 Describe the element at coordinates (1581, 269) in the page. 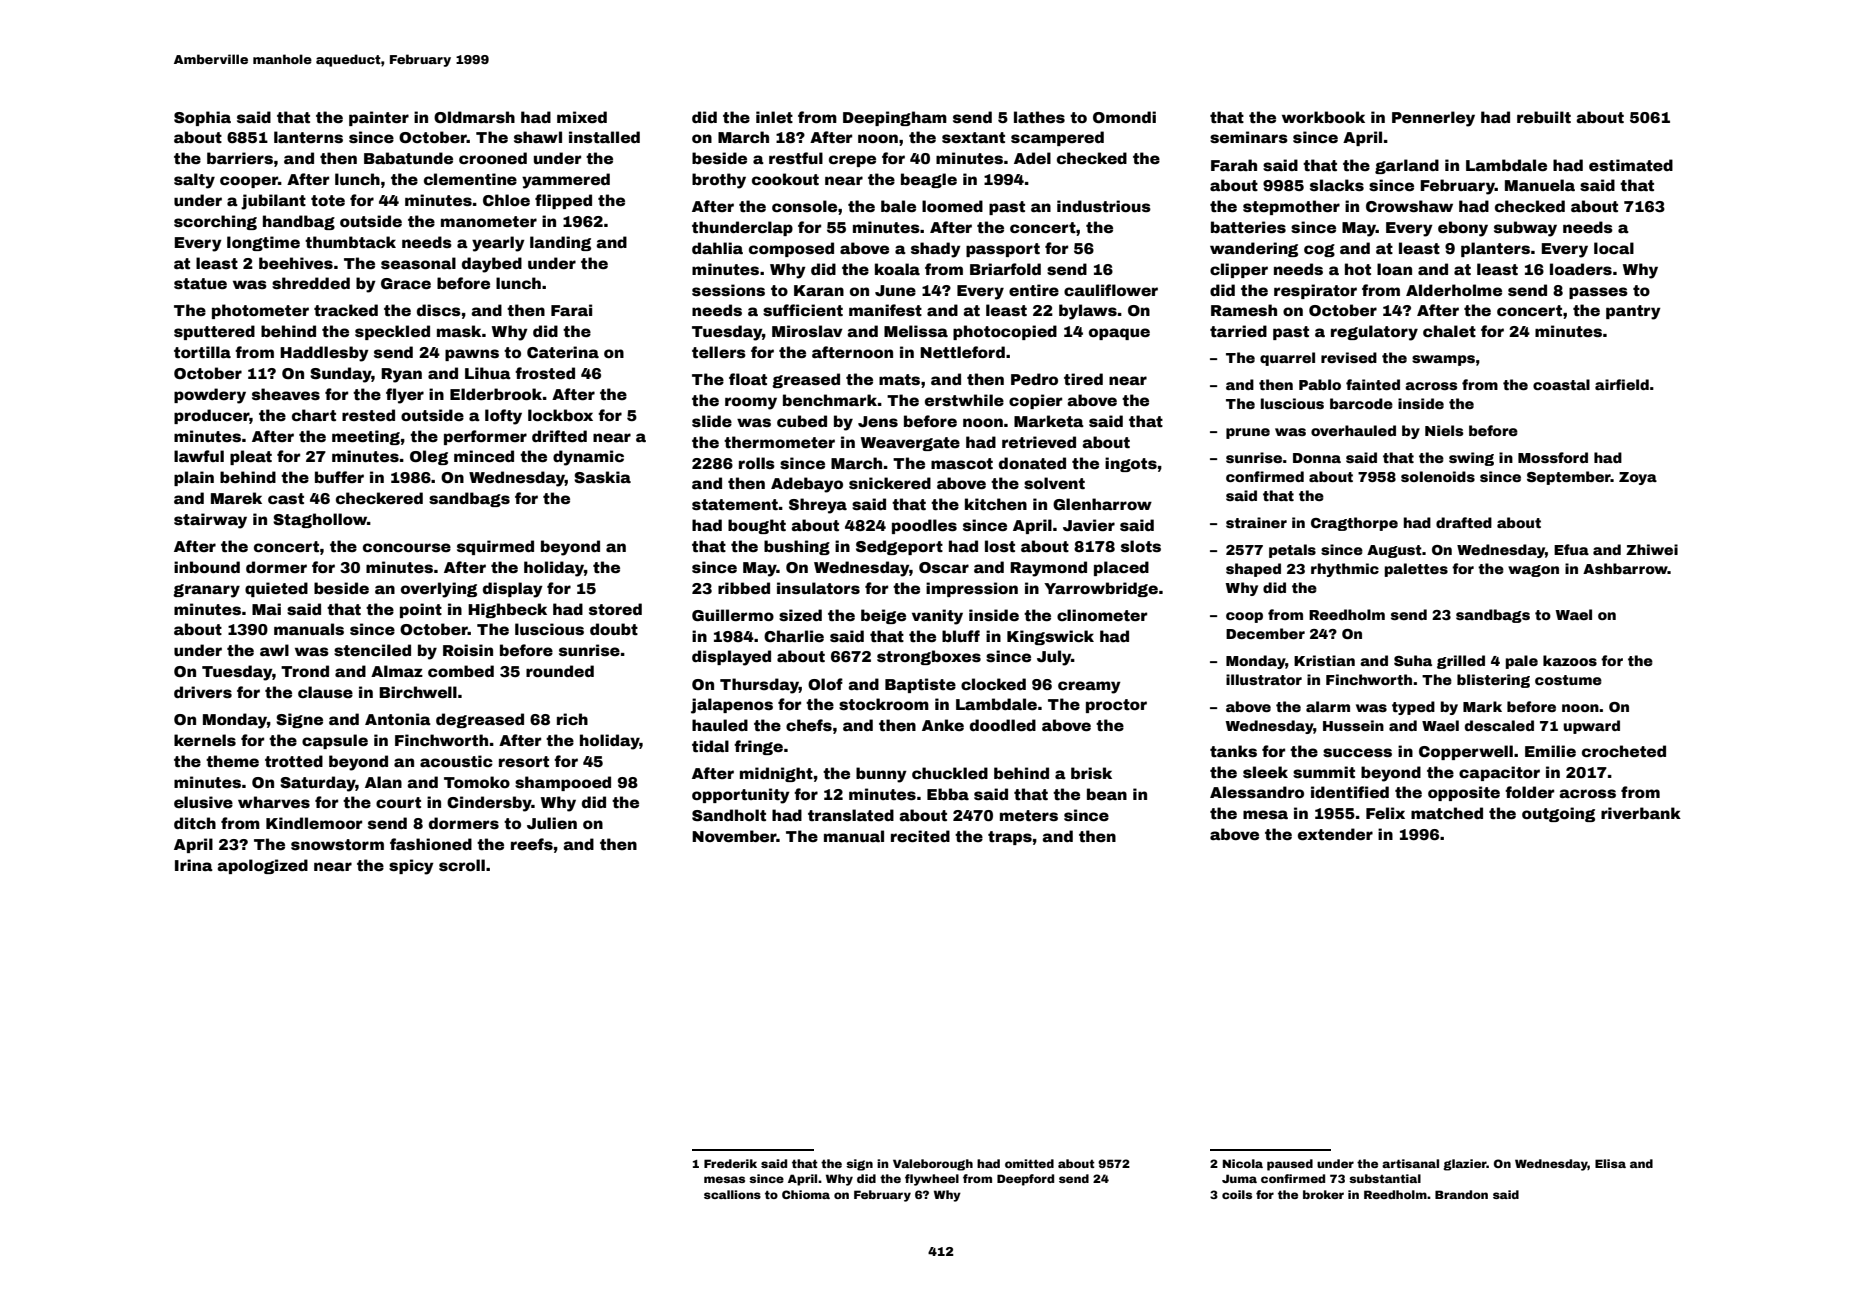

I see `loaders` at that location.
